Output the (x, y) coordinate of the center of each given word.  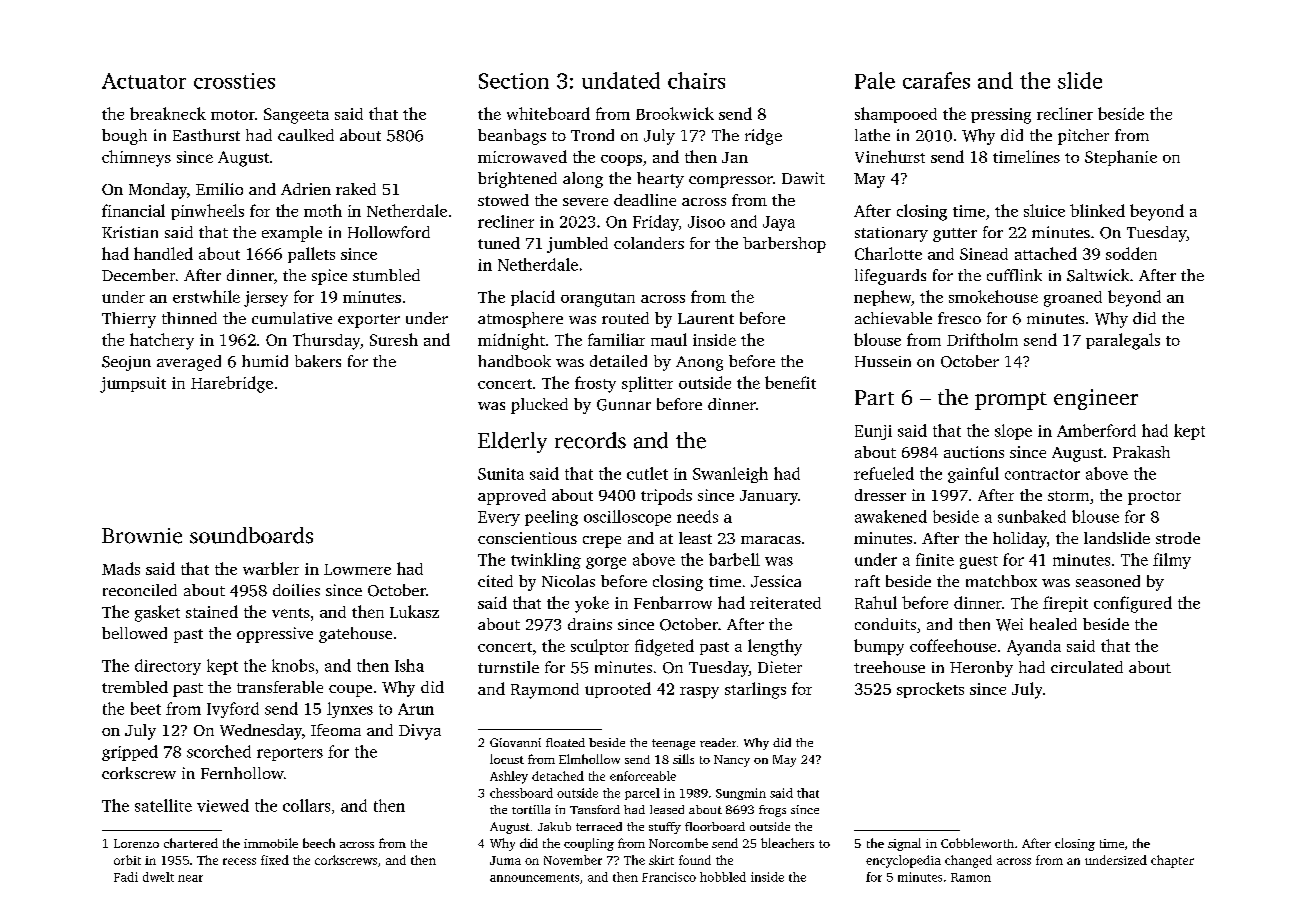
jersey (266, 299)
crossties (234, 81)
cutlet (647, 473)
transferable (280, 687)
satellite (163, 805)
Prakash (1141, 452)
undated (621, 80)
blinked (1097, 210)
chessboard (521, 793)
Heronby (981, 669)
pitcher (1083, 137)
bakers (318, 361)
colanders (649, 243)
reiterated (785, 603)
